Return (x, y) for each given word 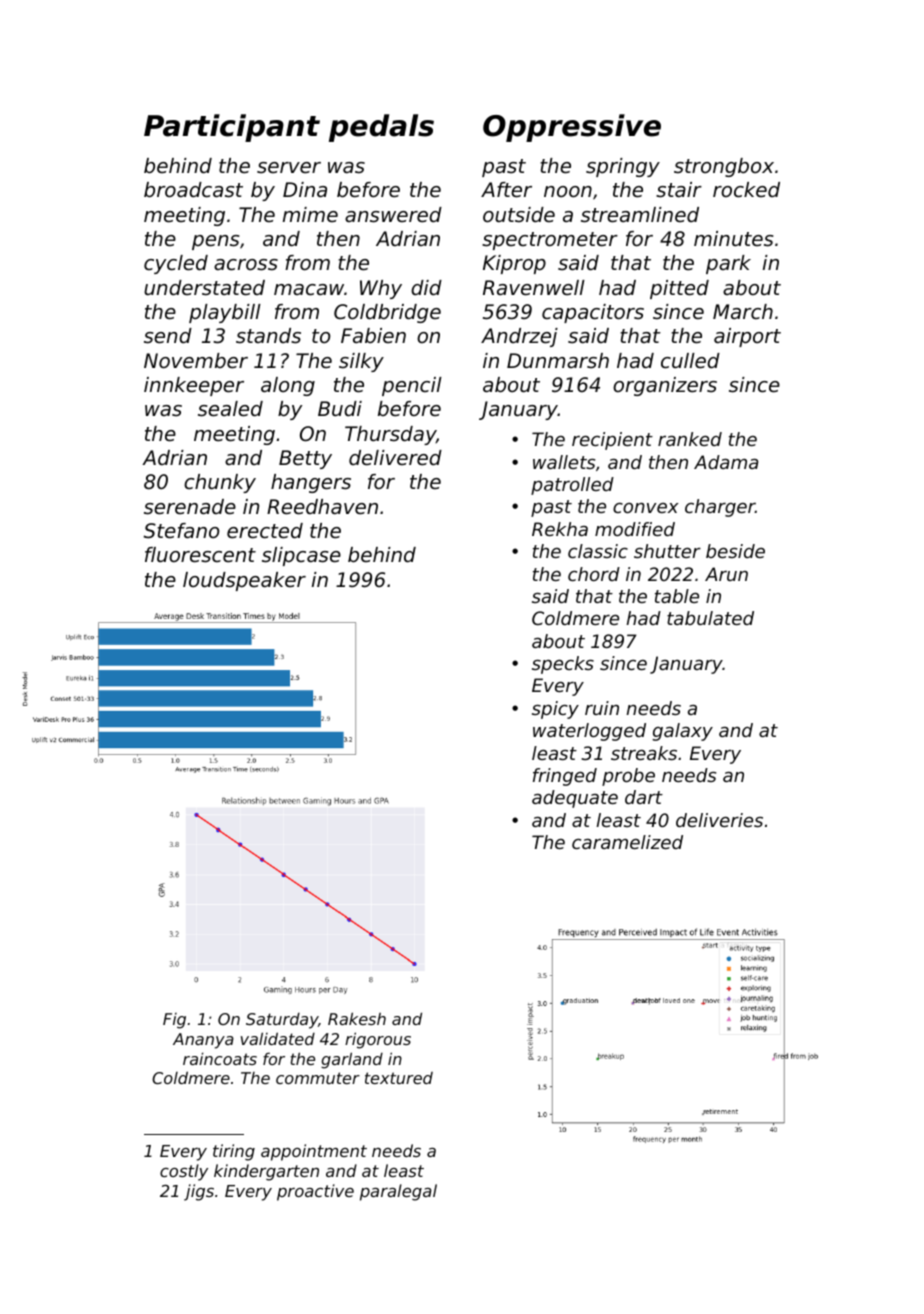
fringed (565, 777)
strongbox (724, 167)
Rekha (560, 529)
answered (393, 215)
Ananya (203, 1041)
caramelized (627, 842)
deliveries (719, 820)
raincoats (220, 1058)
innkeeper (194, 386)
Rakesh (357, 1018)
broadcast (193, 190)
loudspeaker (244, 581)
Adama (726, 462)
